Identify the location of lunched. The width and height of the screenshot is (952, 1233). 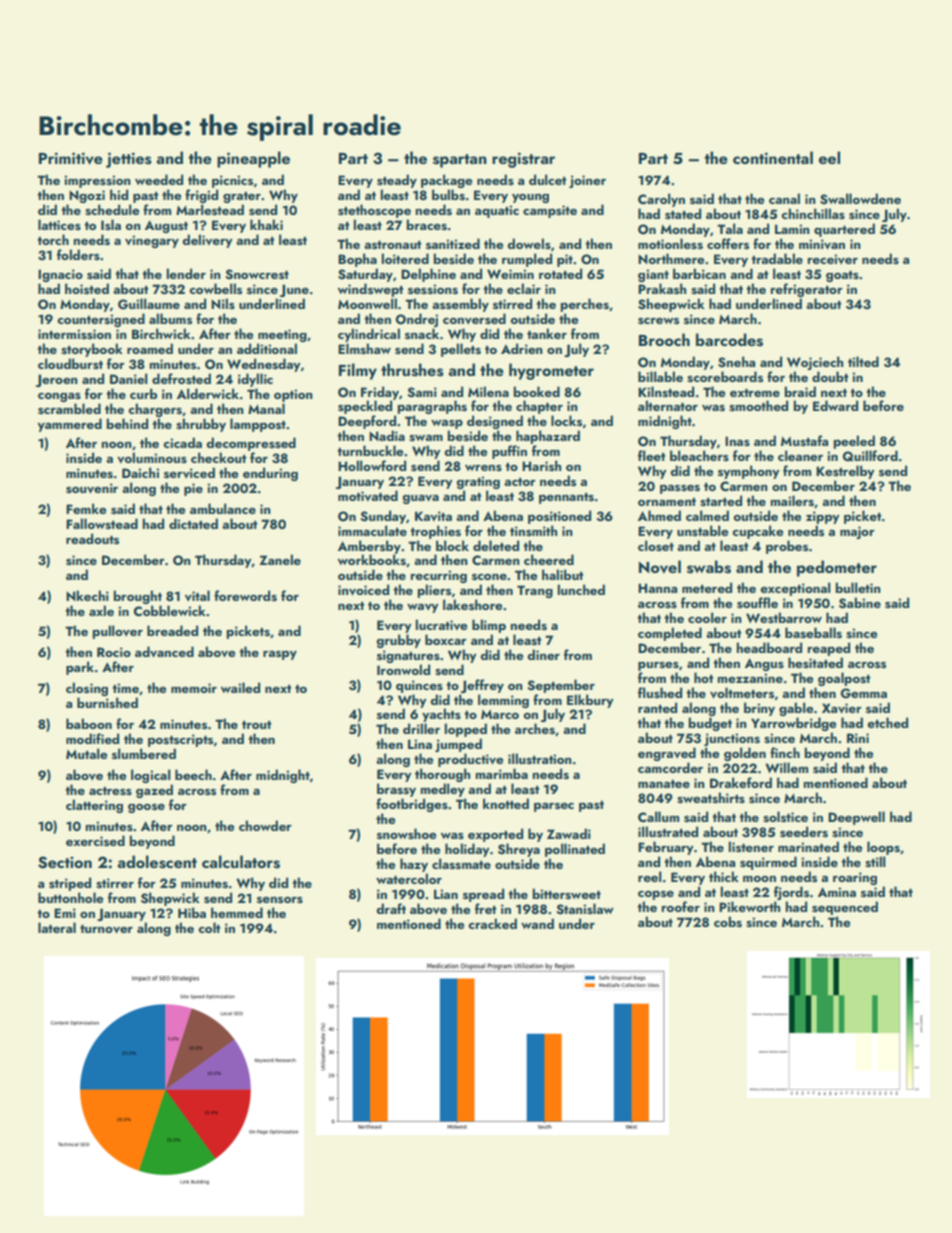
(581, 589).
